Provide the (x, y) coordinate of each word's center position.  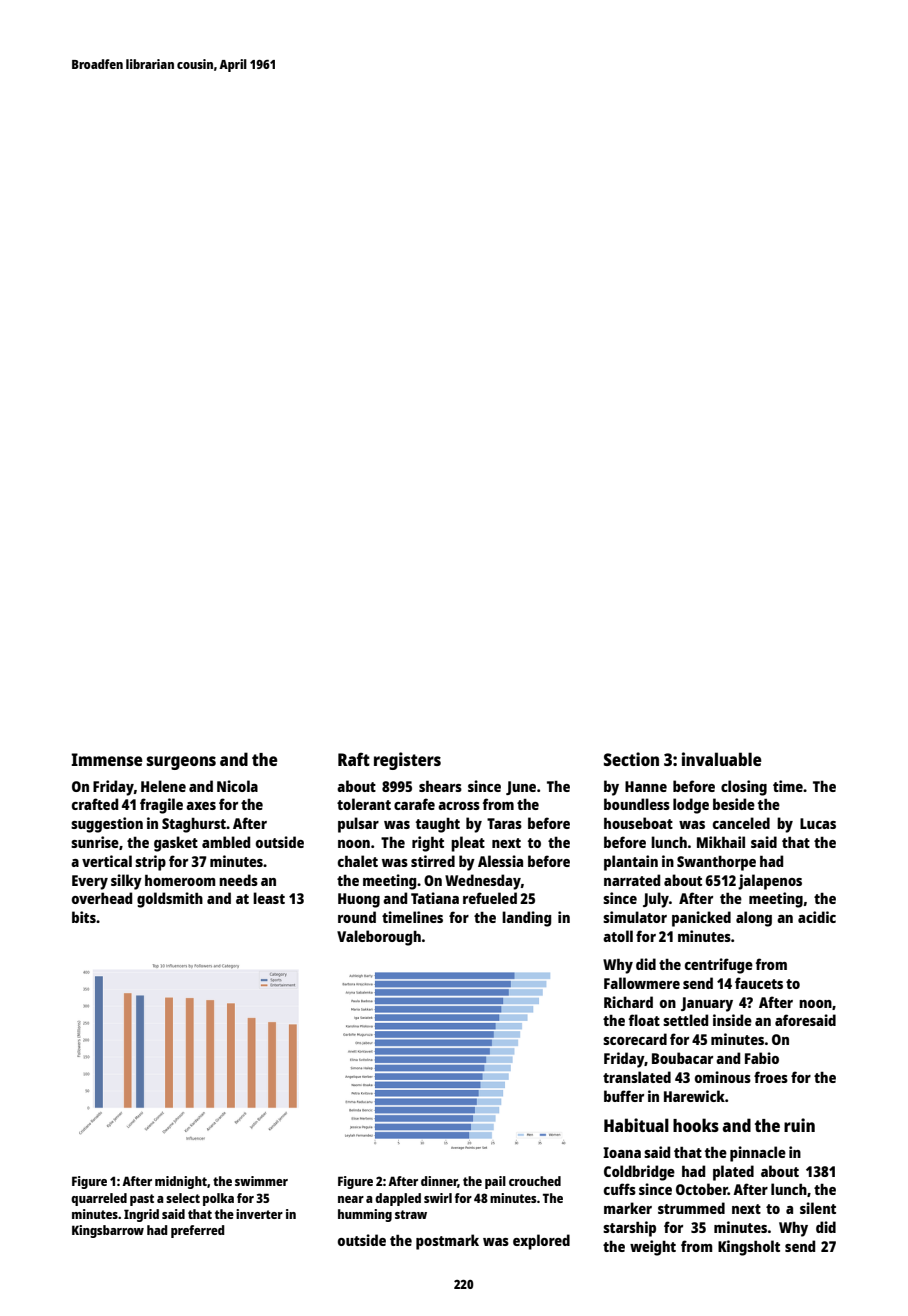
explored (541, 1242)
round (357, 917)
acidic (817, 917)
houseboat (638, 823)
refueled (490, 898)
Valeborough (379, 938)
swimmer (261, 1181)
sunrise (95, 842)
